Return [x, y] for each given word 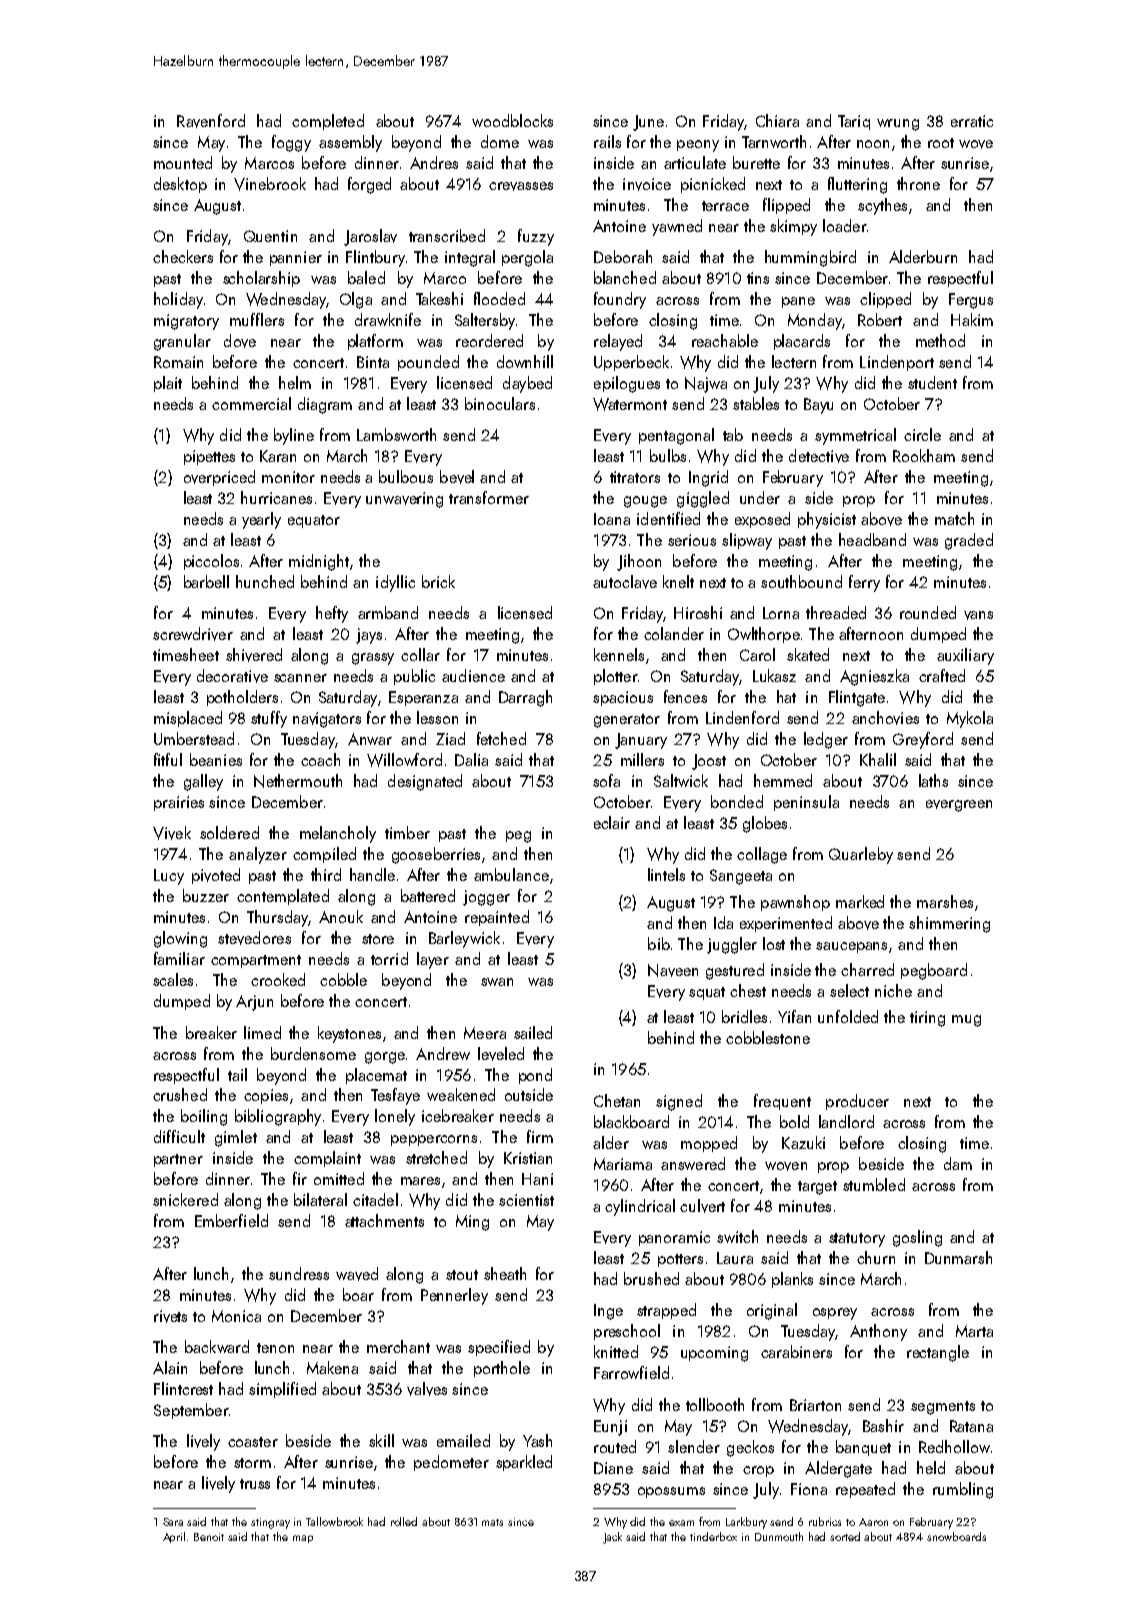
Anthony [878, 1332]
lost [774, 943]
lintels [666, 874]
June [648, 123]
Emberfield [231, 1220]
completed [328, 122]
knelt [678, 581]
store [378, 939]
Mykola [970, 719]
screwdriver [193, 634]
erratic [972, 121]
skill [381, 1440]
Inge [608, 1312]
